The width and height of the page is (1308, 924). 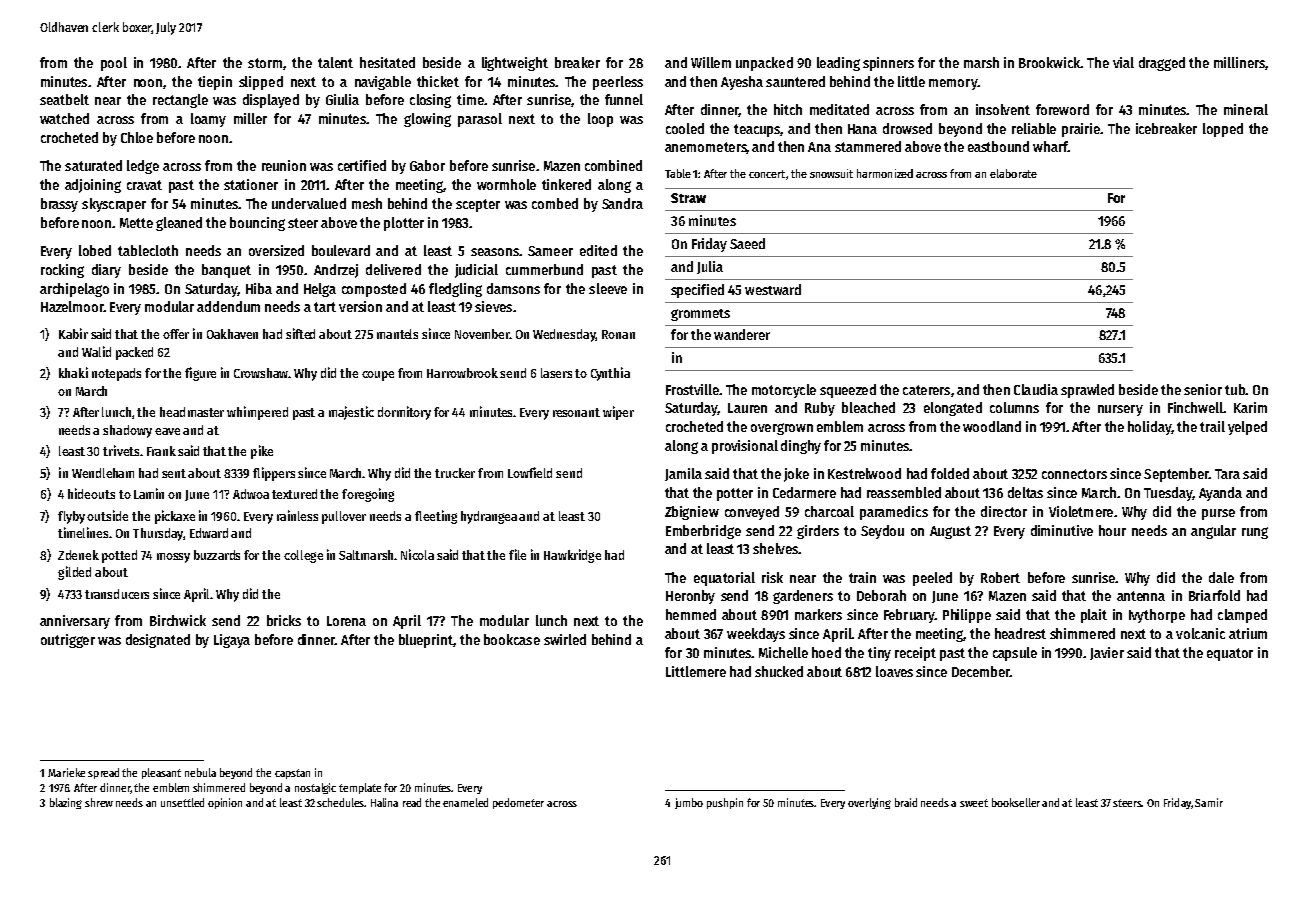 What do you see at coordinates (1107, 653) in the page?
I see `Javier` at bounding box center [1107, 653].
